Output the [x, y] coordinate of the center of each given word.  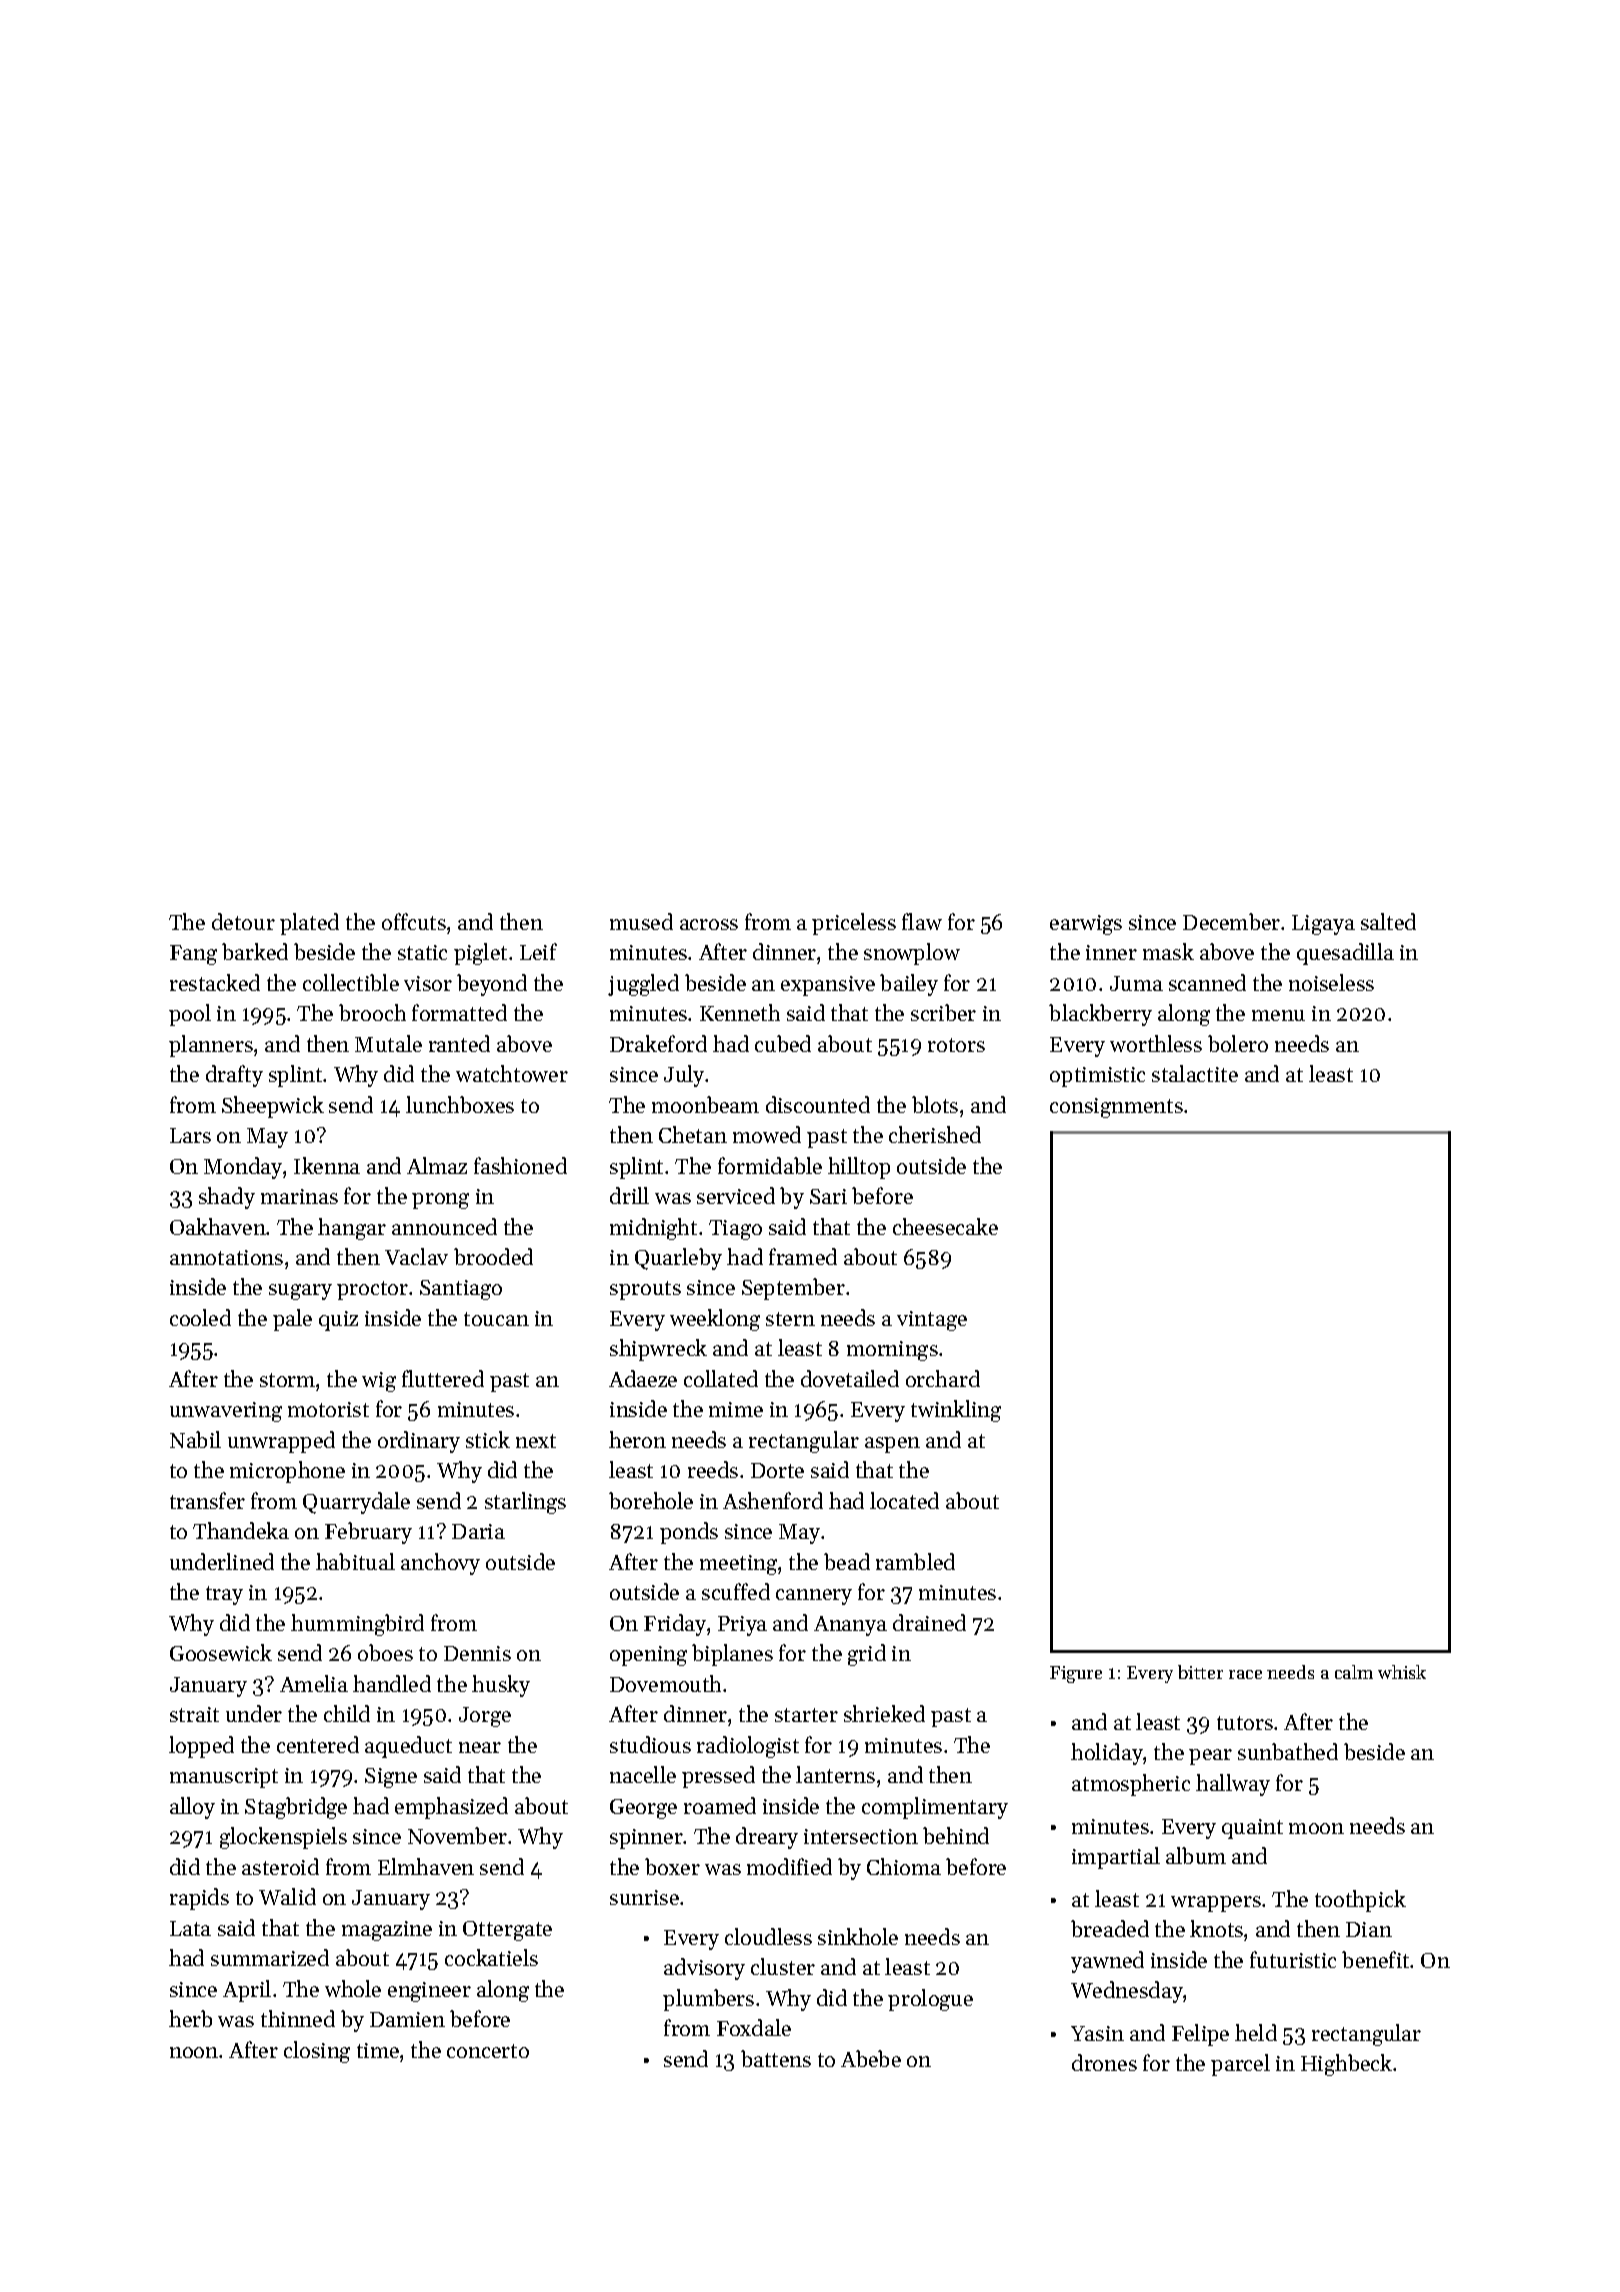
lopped [201, 1747]
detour [243, 921]
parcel [1240, 2065]
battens [776, 2058]
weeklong [715, 1320]
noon [194, 2052]
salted [1388, 921]
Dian [1369, 1929]
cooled [200, 1317]
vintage [932, 1321]
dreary [767, 1838]
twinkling [956, 1411]
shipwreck [658, 1350]
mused [641, 921]
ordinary [419, 1442]
